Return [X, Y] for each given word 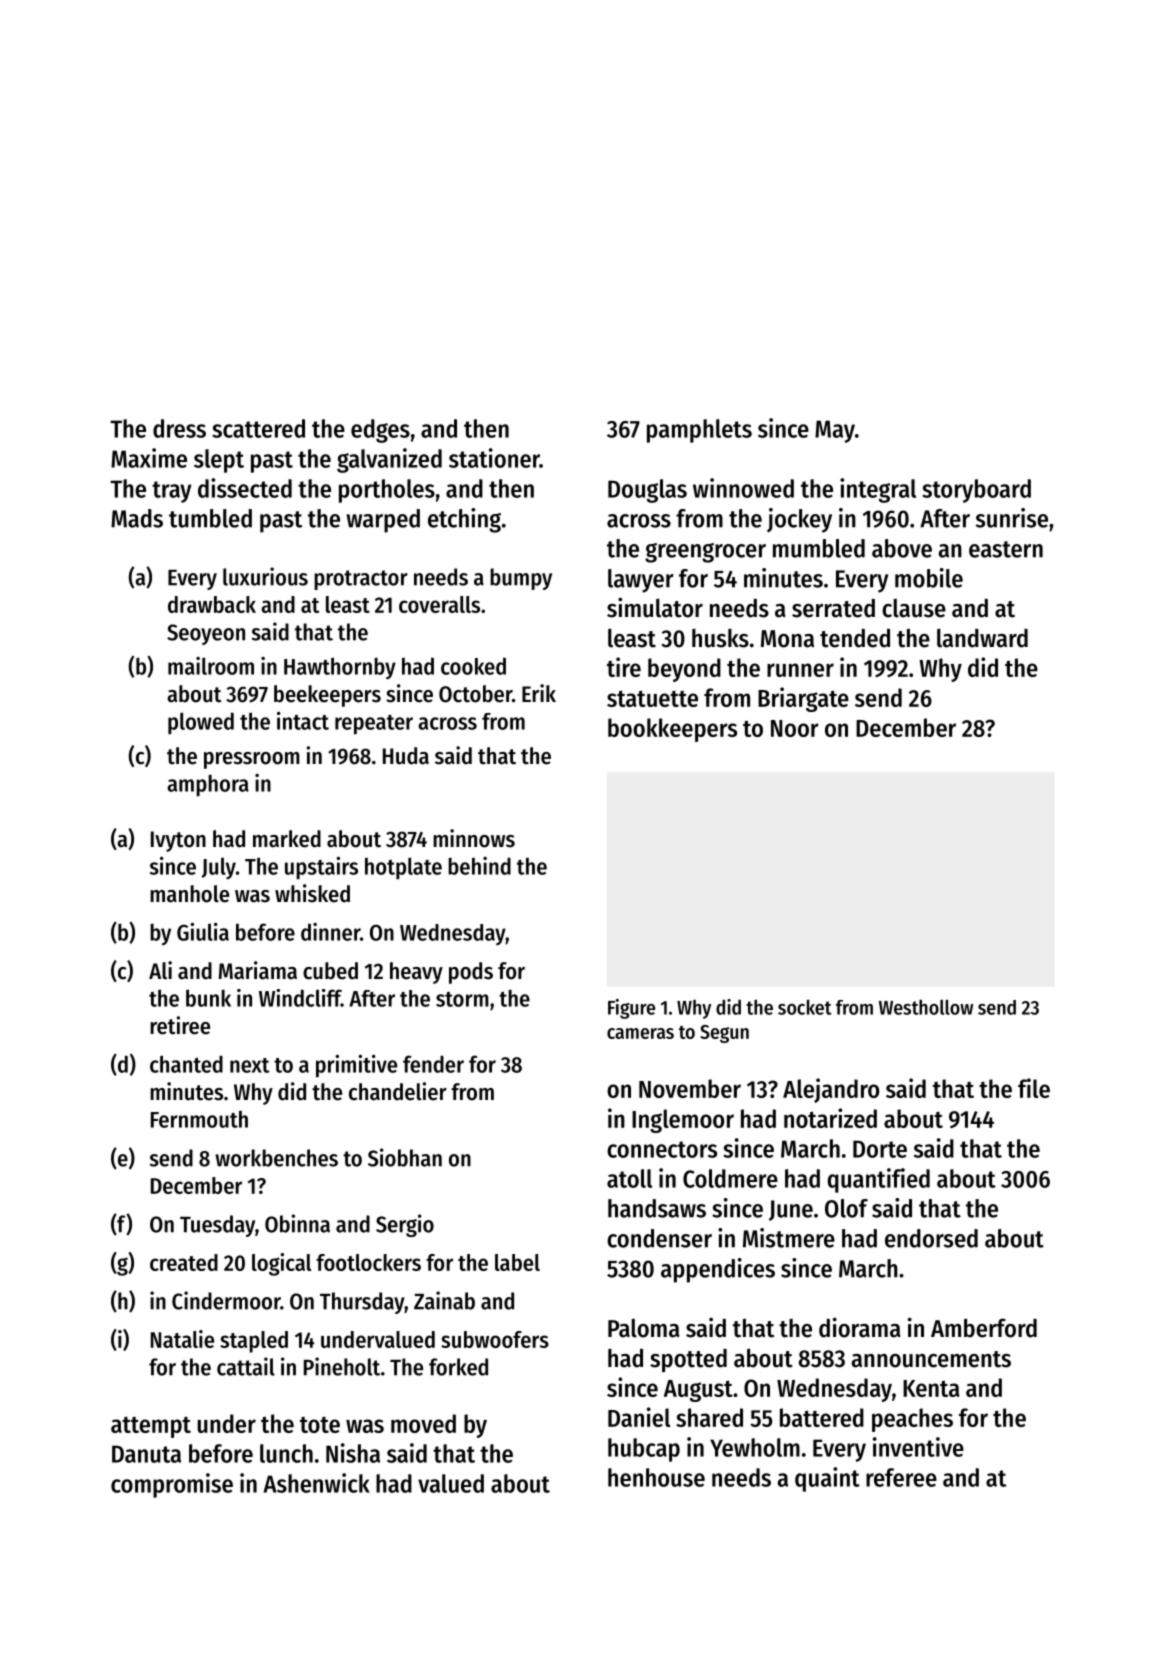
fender [433, 1064]
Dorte [880, 1149]
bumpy [521, 579]
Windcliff [300, 998]
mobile [929, 578]
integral [878, 490]
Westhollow [926, 1007]
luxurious [265, 576]
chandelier [398, 1091]
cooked [473, 666]
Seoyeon [206, 634]
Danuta [146, 1454]
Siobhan [405, 1157]
